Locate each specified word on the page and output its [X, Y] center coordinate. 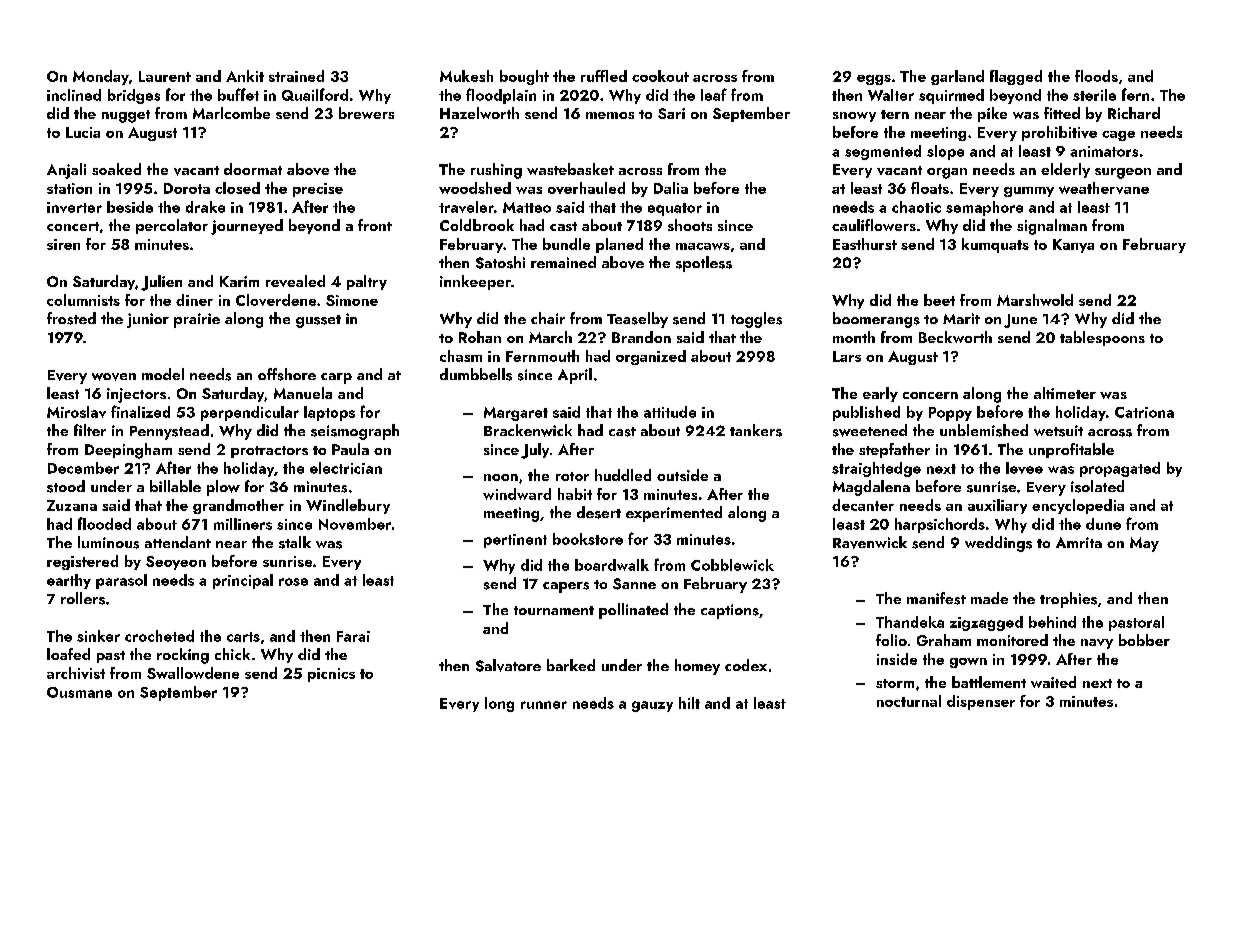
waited [1053, 682]
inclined [74, 95]
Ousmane [79, 692]
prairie [197, 320]
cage [1118, 136]
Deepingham [128, 451]
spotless [704, 264]
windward [517, 494]
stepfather [894, 450]
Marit [961, 318]
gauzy [652, 706]
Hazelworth [479, 113]
